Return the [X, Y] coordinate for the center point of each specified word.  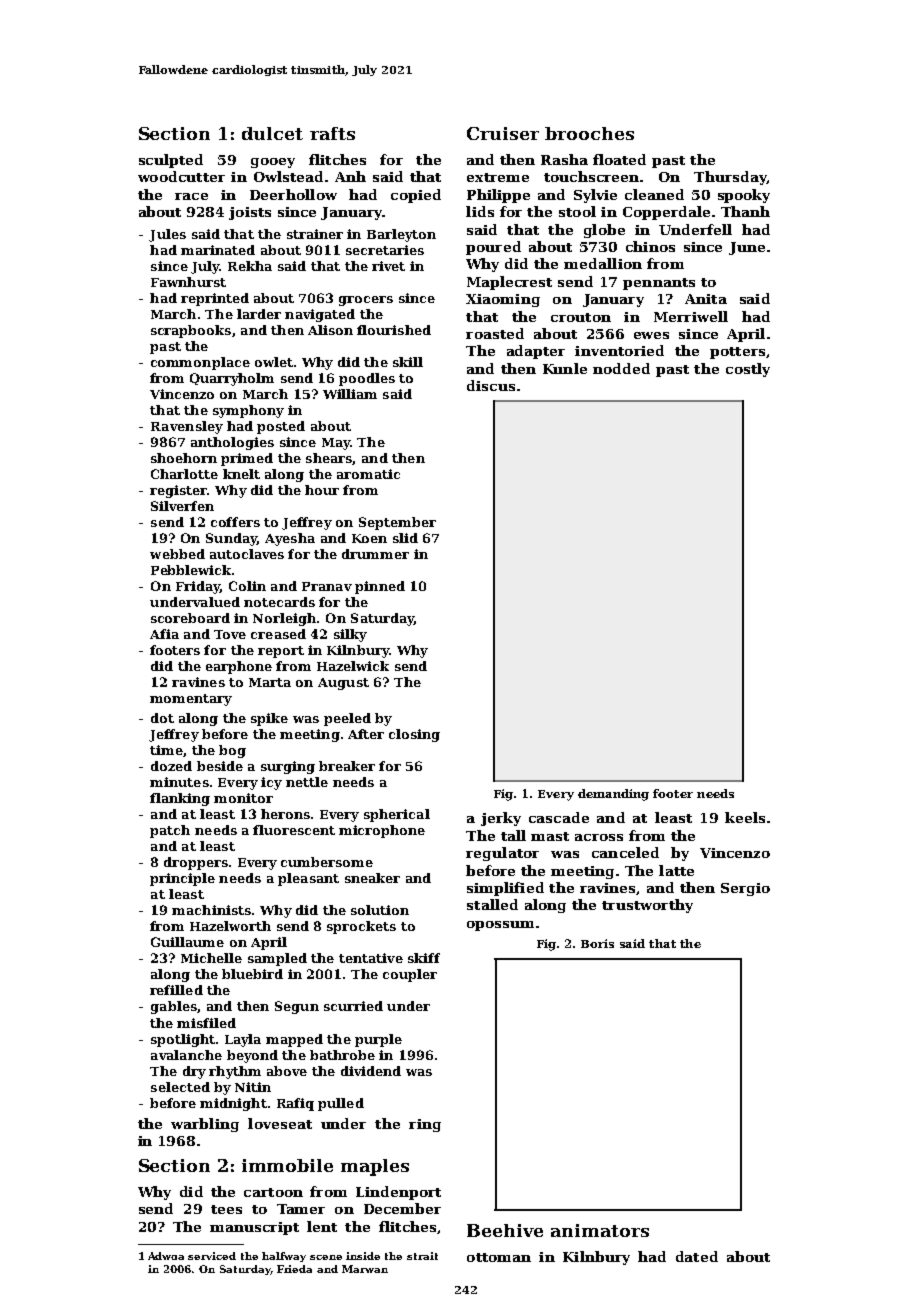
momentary [191, 700]
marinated [218, 250]
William [350, 394]
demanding [613, 795]
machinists [211, 910]
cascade [559, 817]
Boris [597, 943]
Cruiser [503, 133]
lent [322, 1226]
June [747, 248]
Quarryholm [232, 379]
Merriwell [691, 316]
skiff [424, 958]
